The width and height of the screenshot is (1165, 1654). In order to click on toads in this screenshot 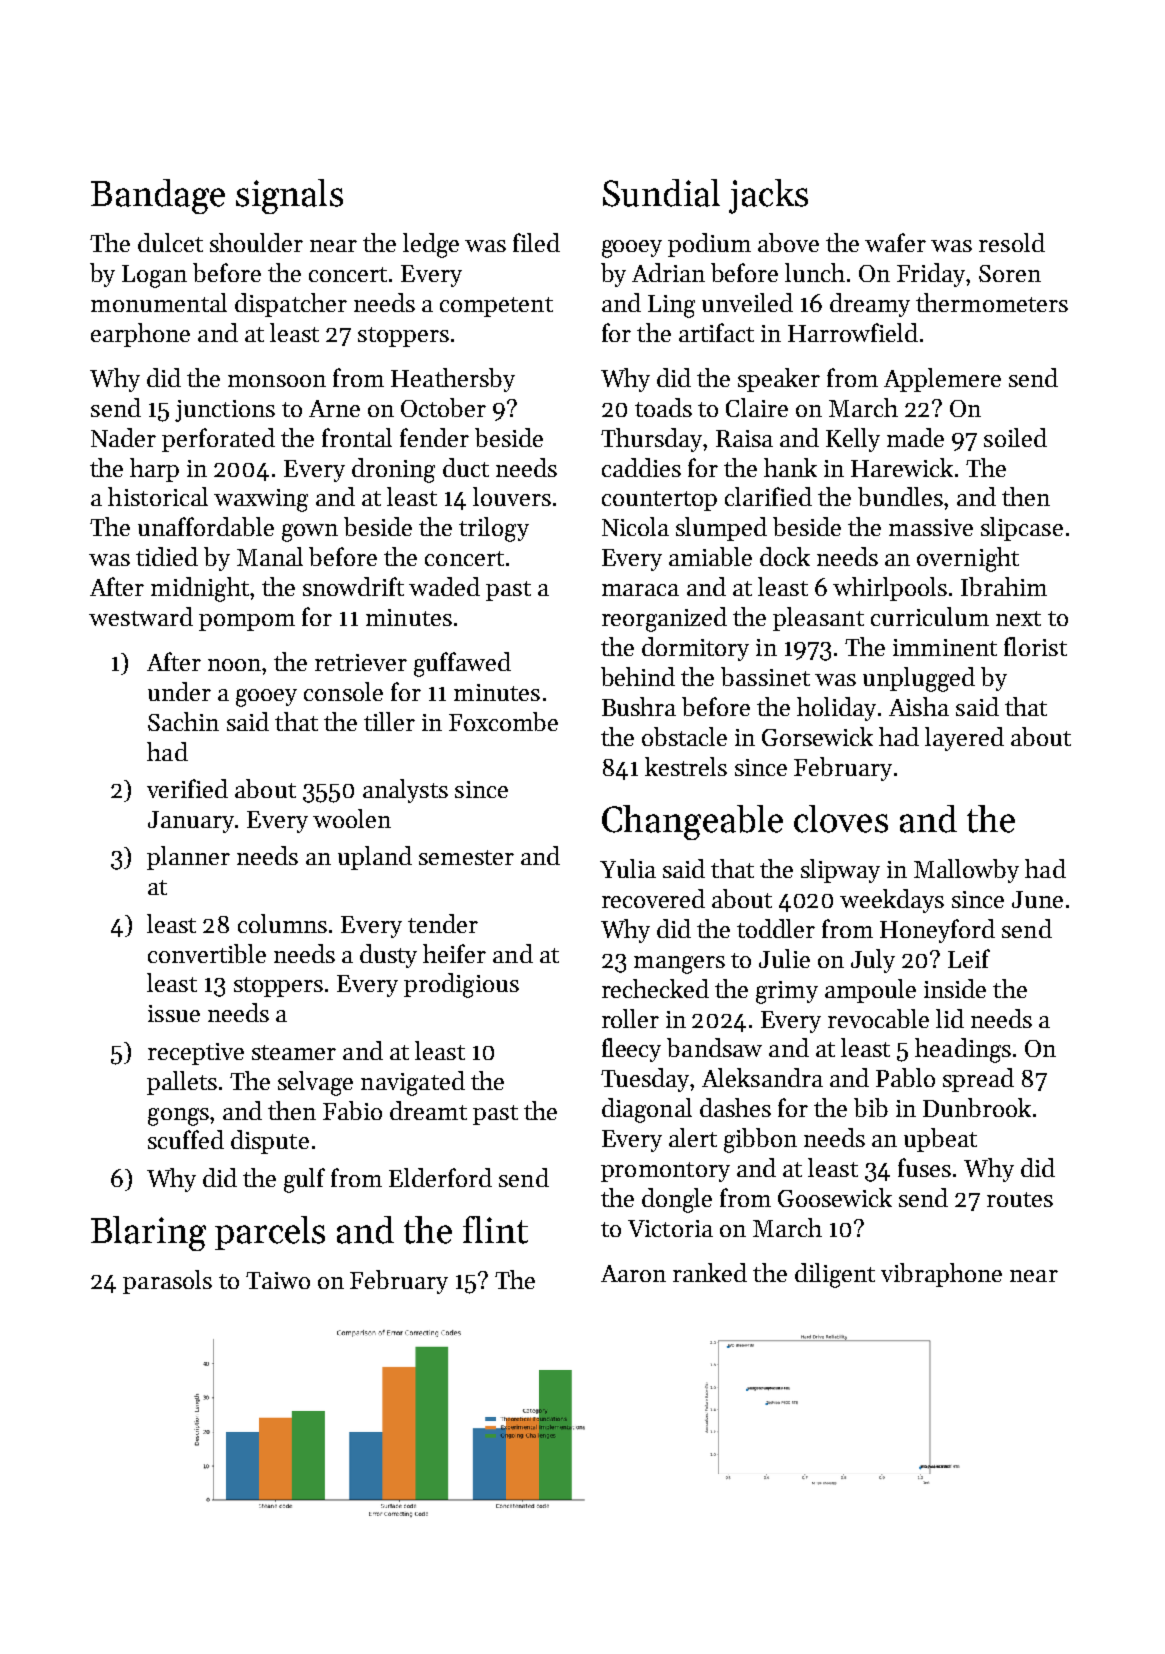, I will do `click(663, 407)`.
